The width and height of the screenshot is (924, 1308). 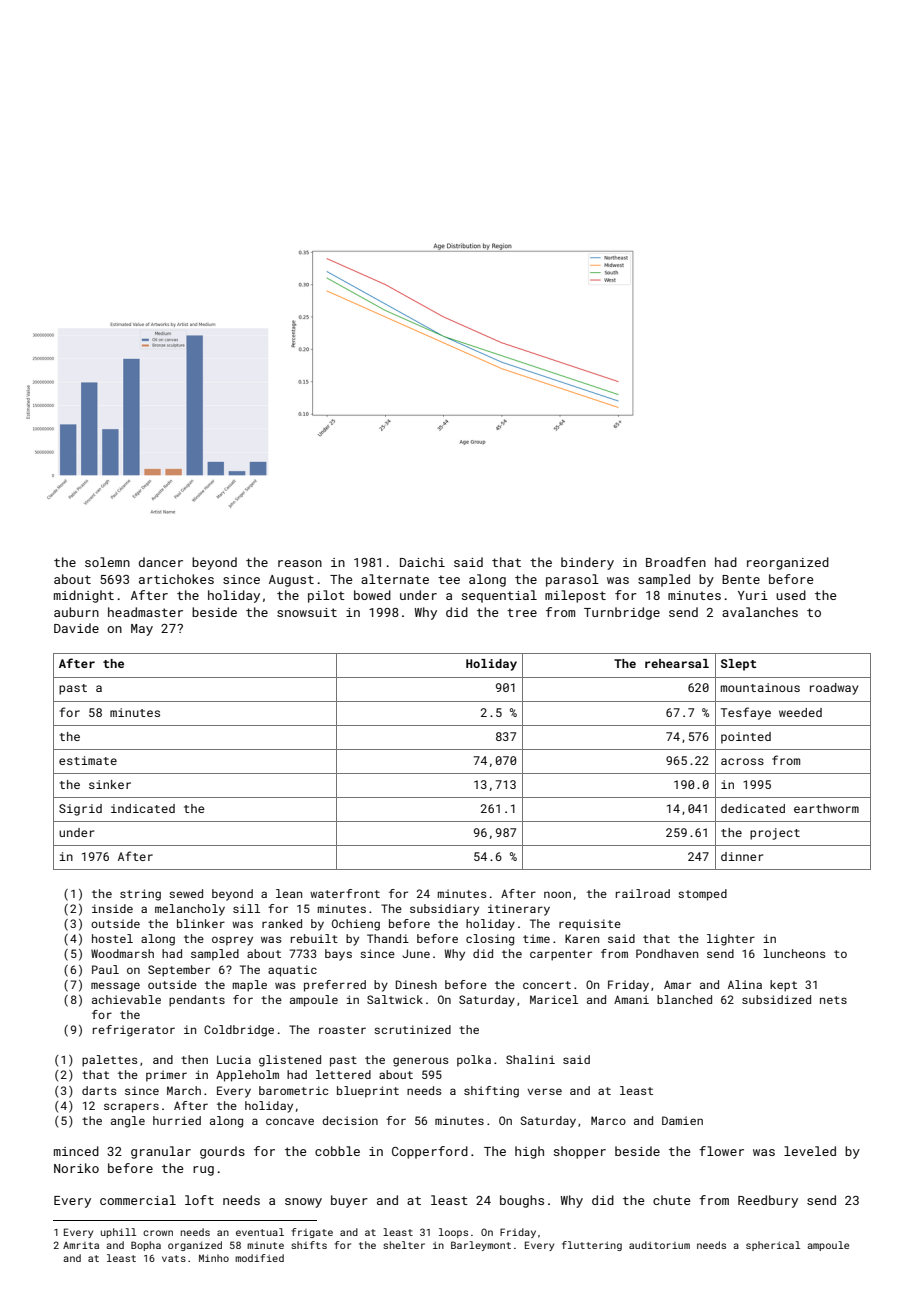 I want to click on bindery, so click(x=587, y=563).
